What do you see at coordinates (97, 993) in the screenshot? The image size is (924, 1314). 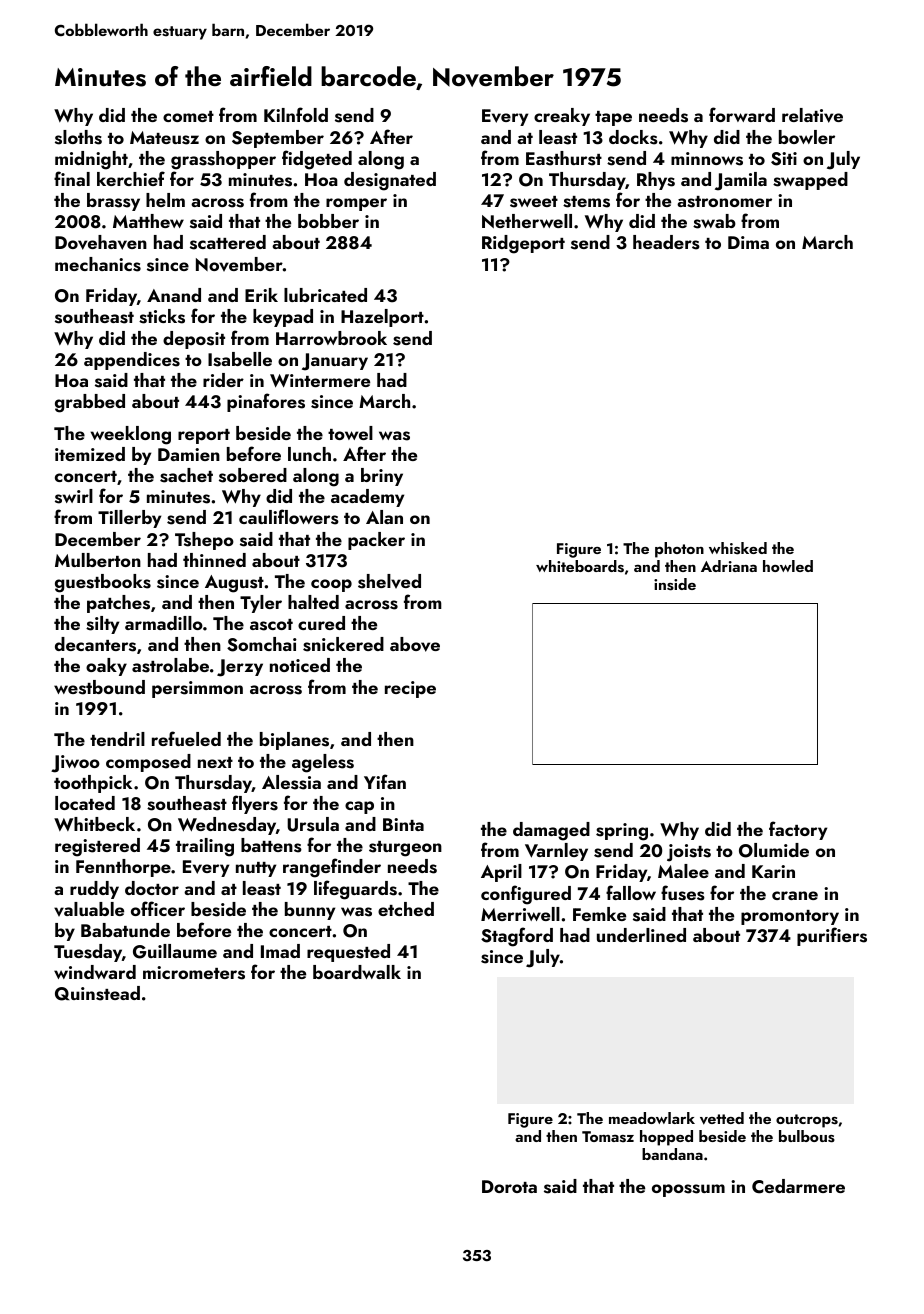 I see `Quinstead` at bounding box center [97, 993].
